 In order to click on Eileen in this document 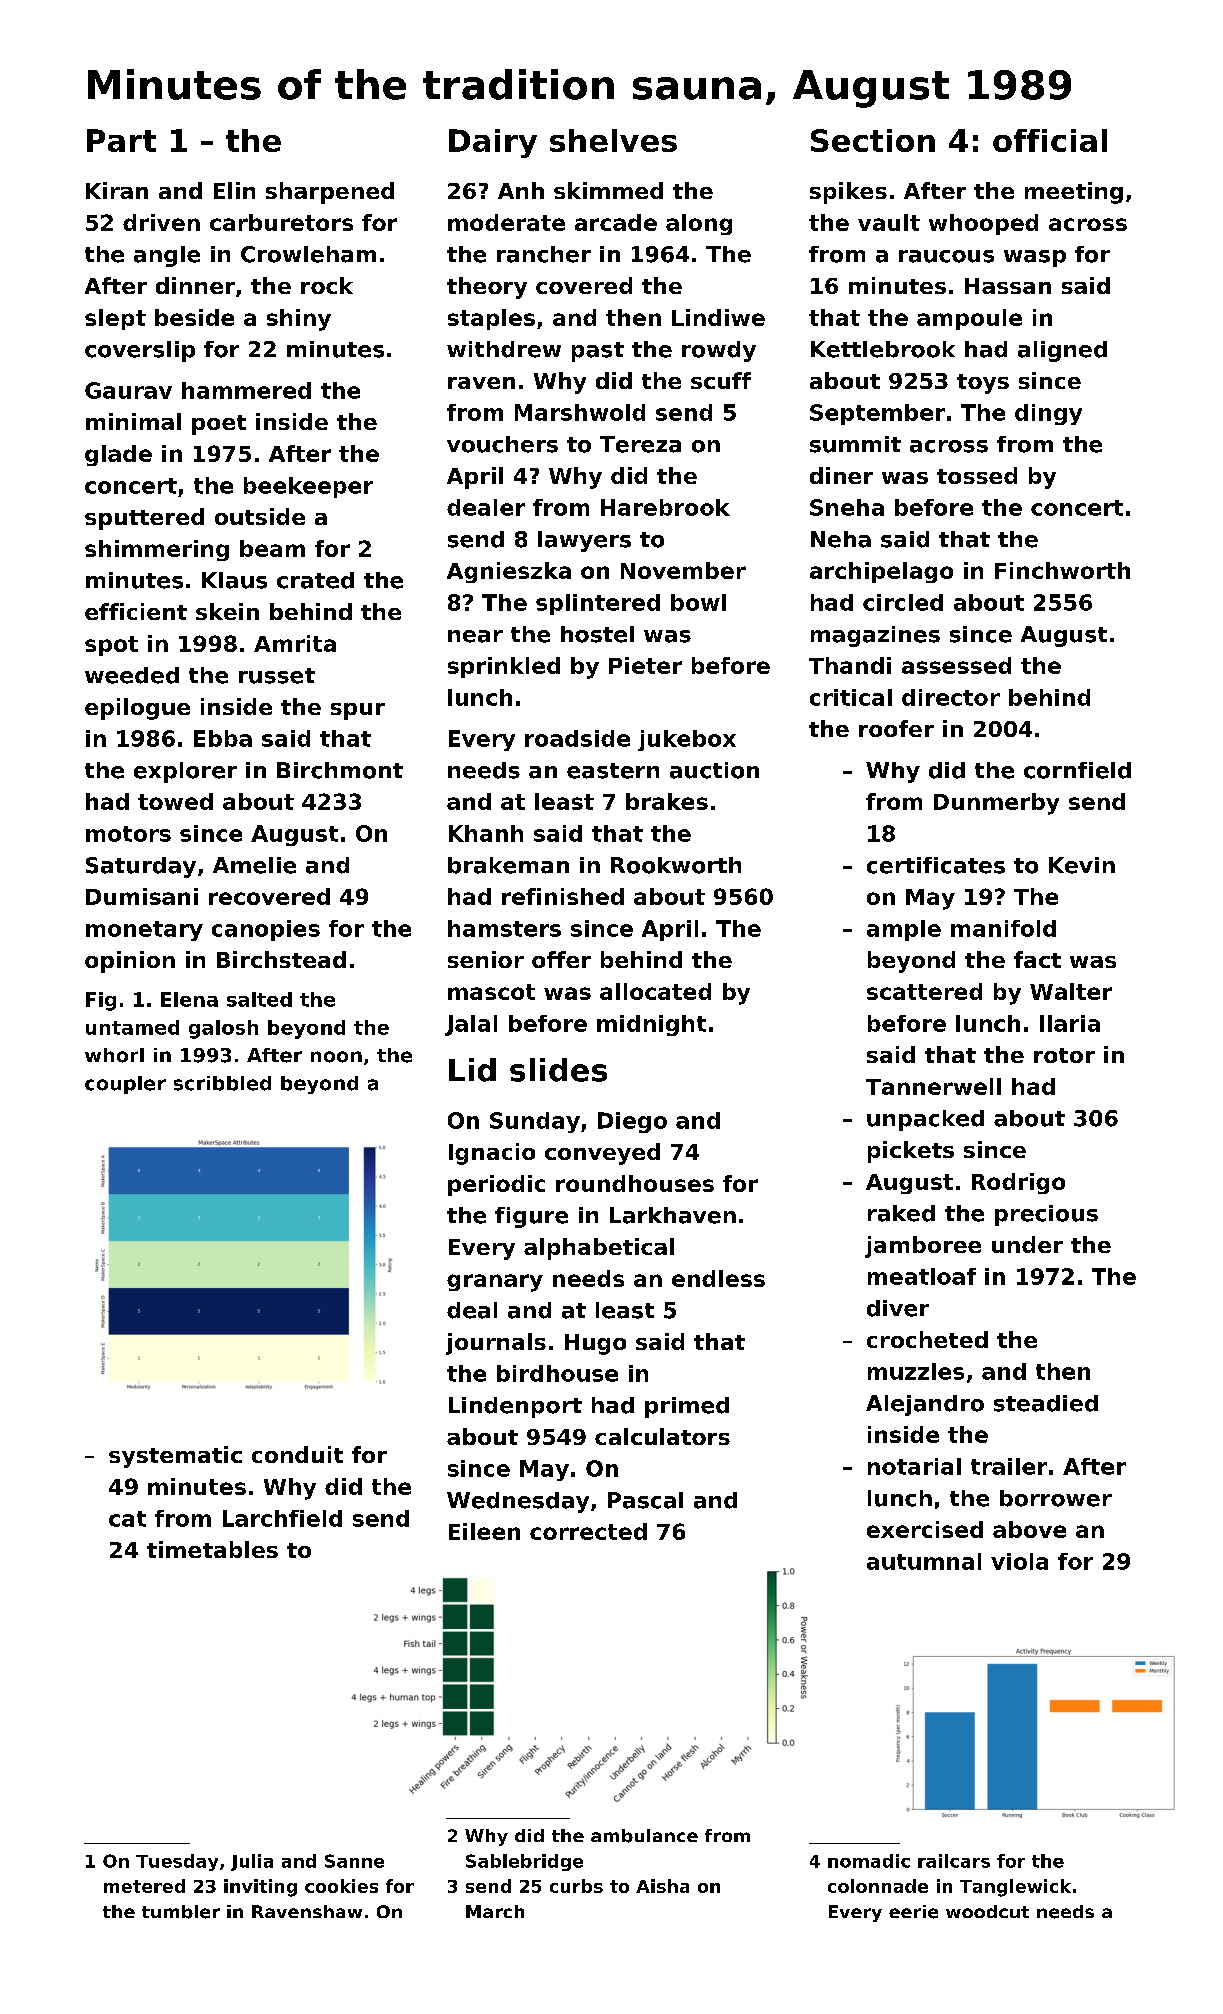, I will do `click(484, 1531)`.
